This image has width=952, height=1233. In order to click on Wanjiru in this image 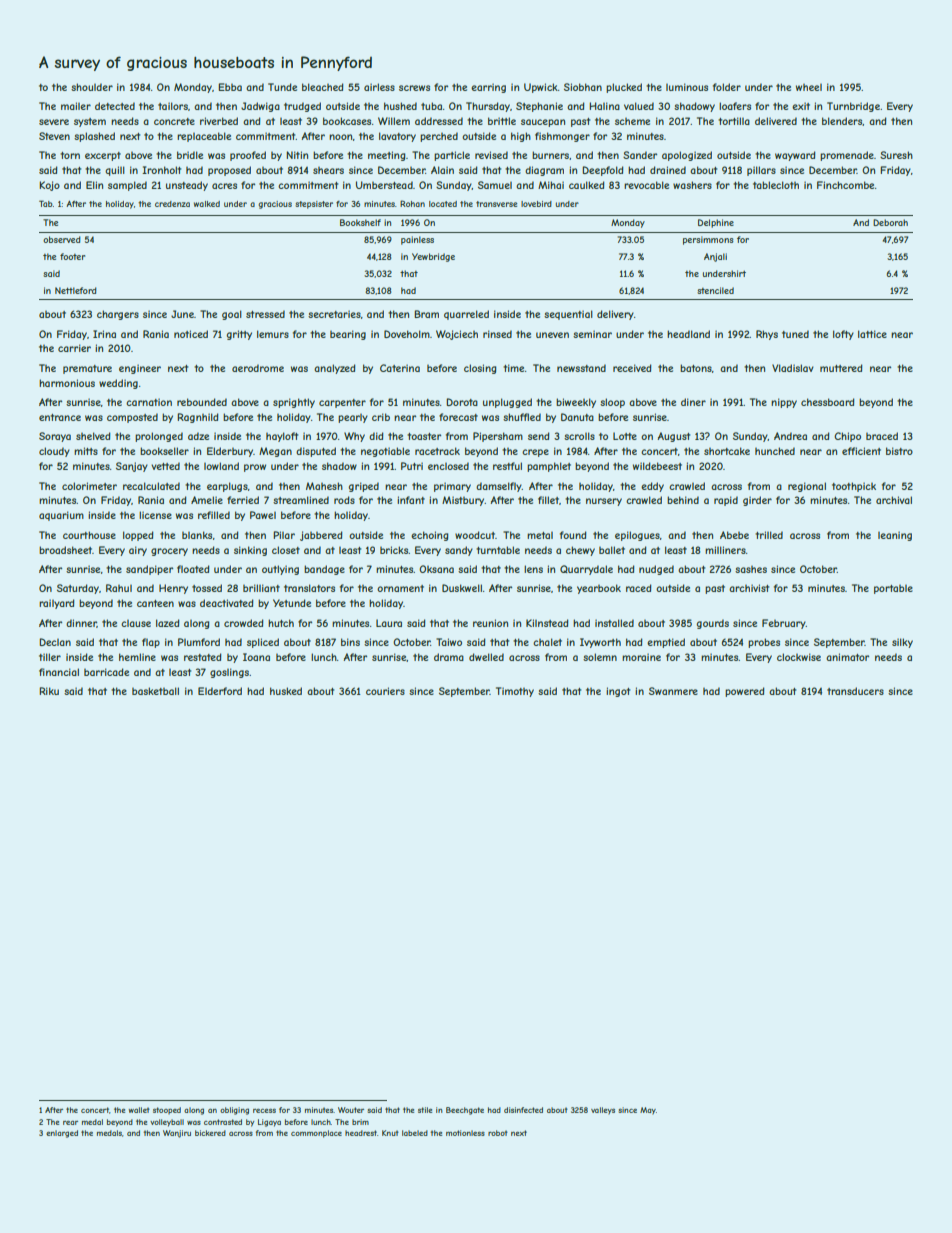, I will do `click(177, 1134)`.
